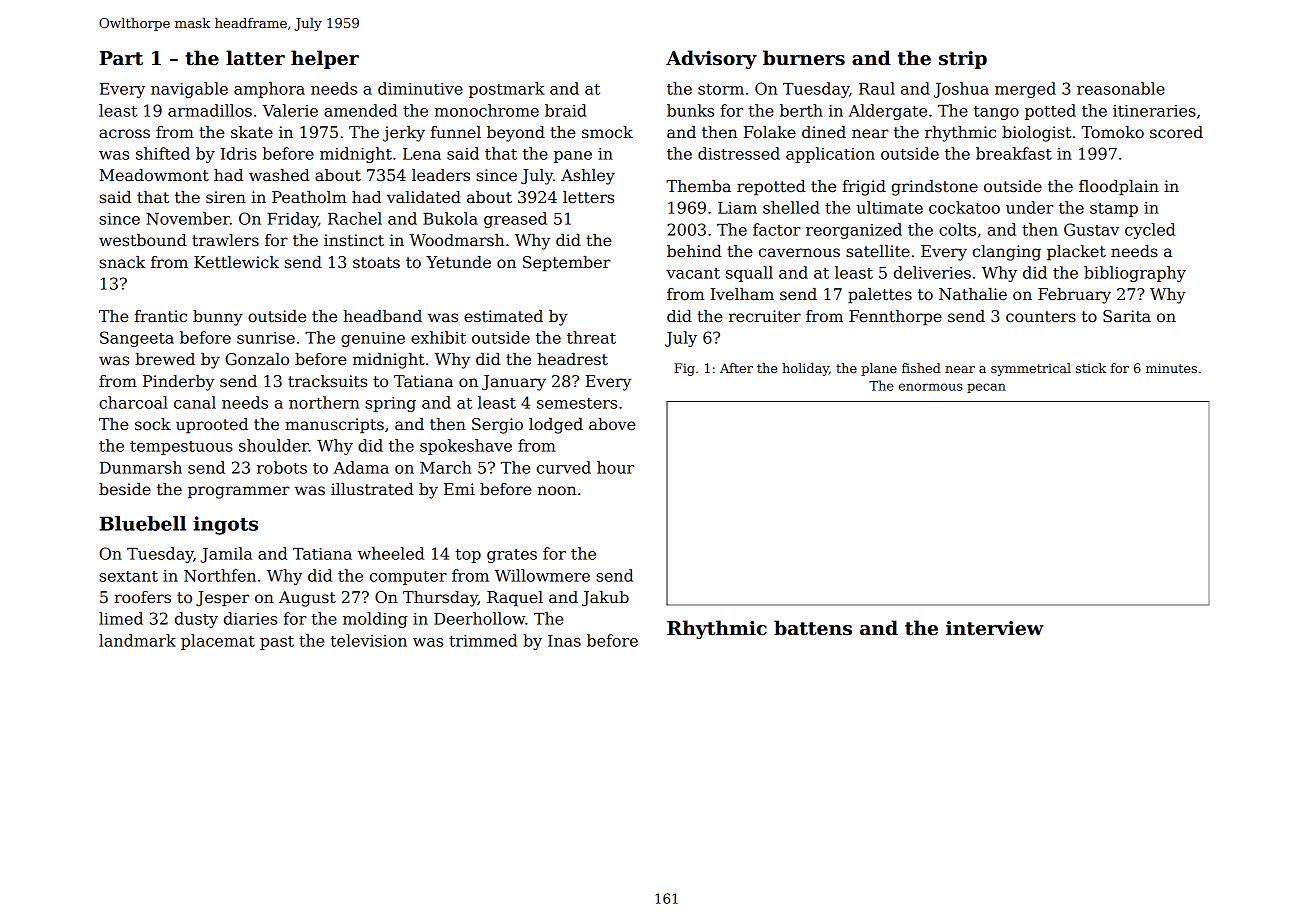 The width and height of the screenshot is (1308, 924). I want to click on dusty, so click(196, 620).
